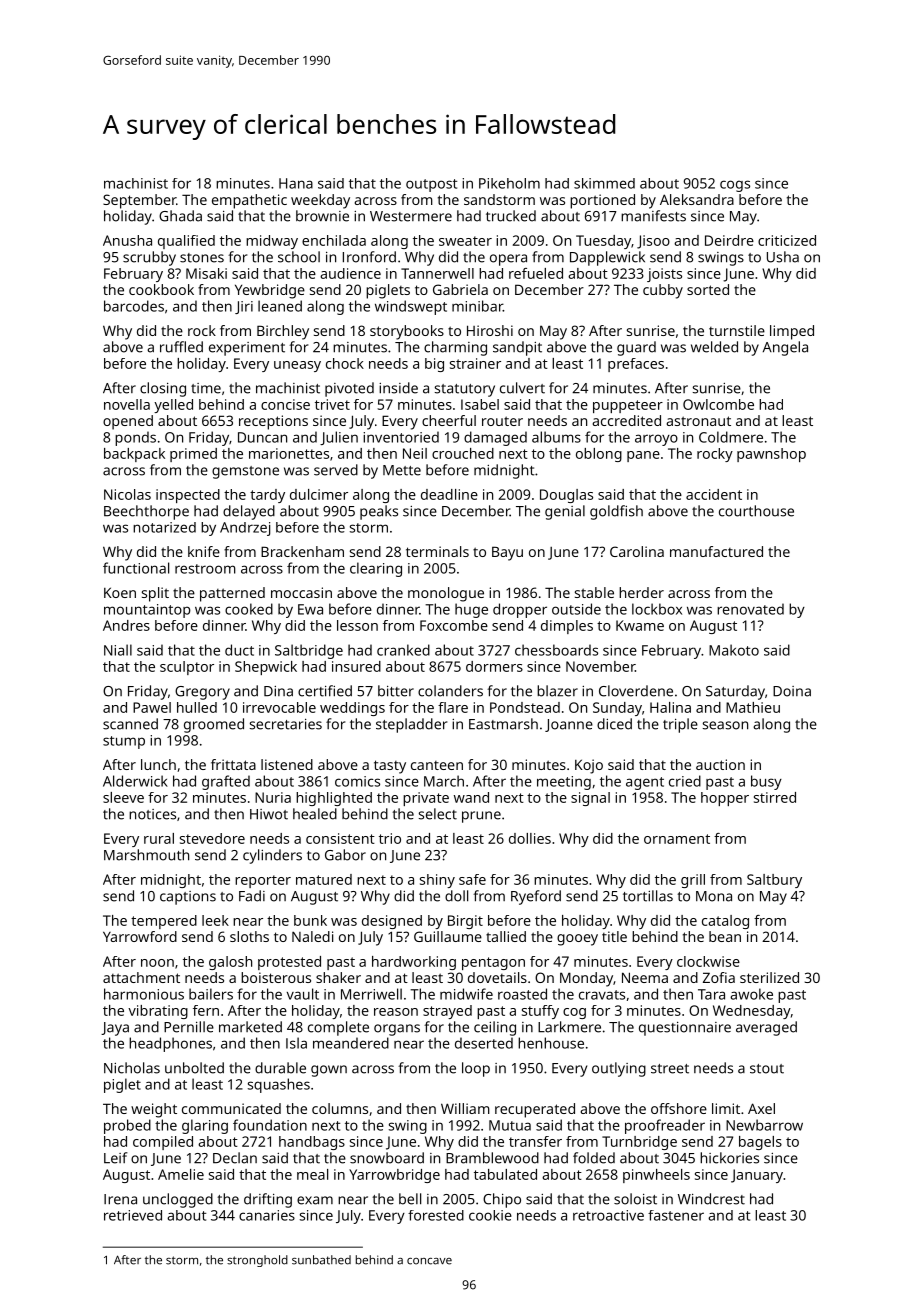 The width and height of the screenshot is (924, 1314). Describe the element at coordinates (774, 881) in the screenshot. I see `Saltbury` at that location.
